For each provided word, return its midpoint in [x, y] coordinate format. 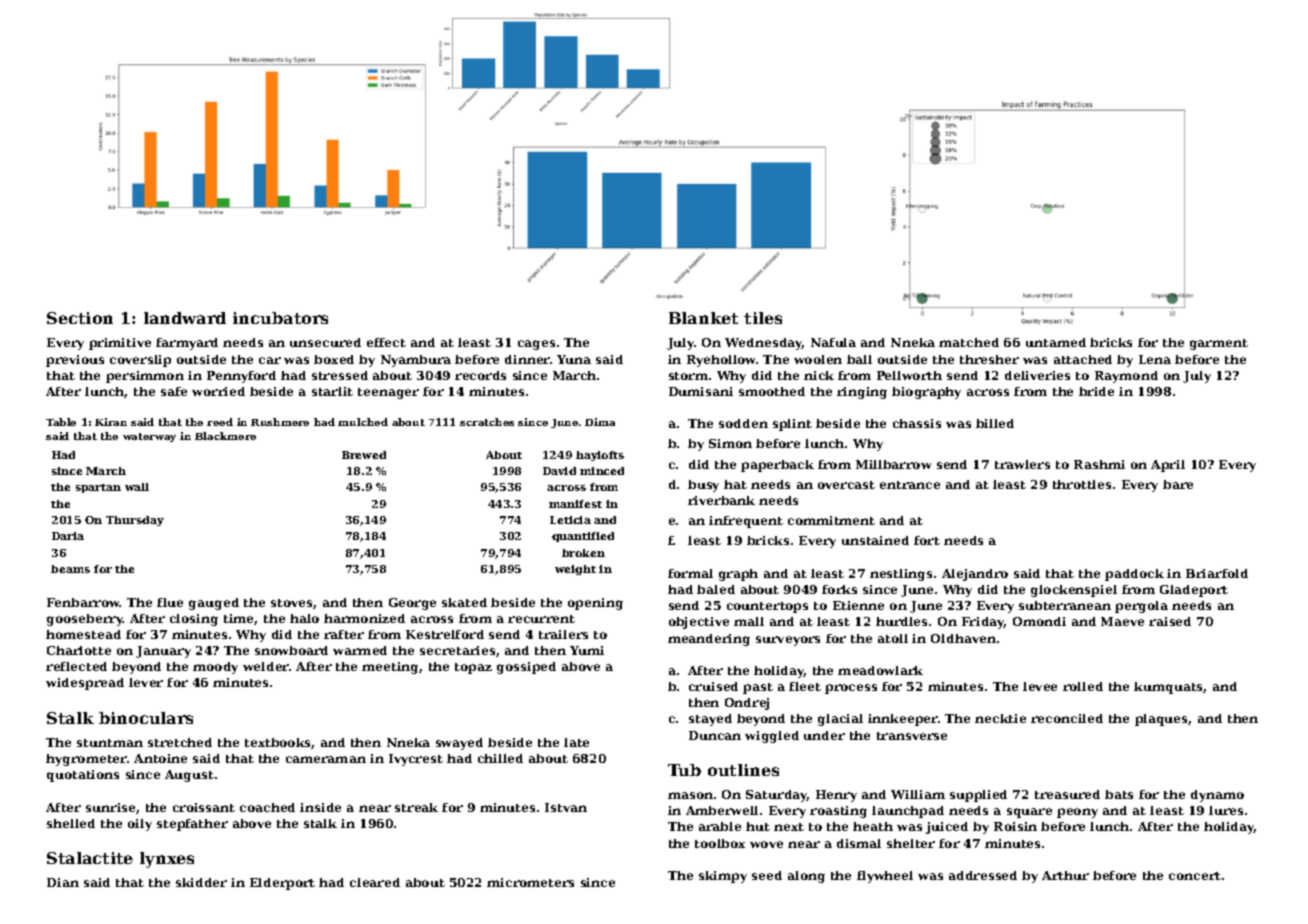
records [480, 375]
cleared [375, 882]
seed [767, 875]
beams [70, 569]
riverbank [721, 500]
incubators [280, 318]
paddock [1134, 575]
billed [995, 423]
